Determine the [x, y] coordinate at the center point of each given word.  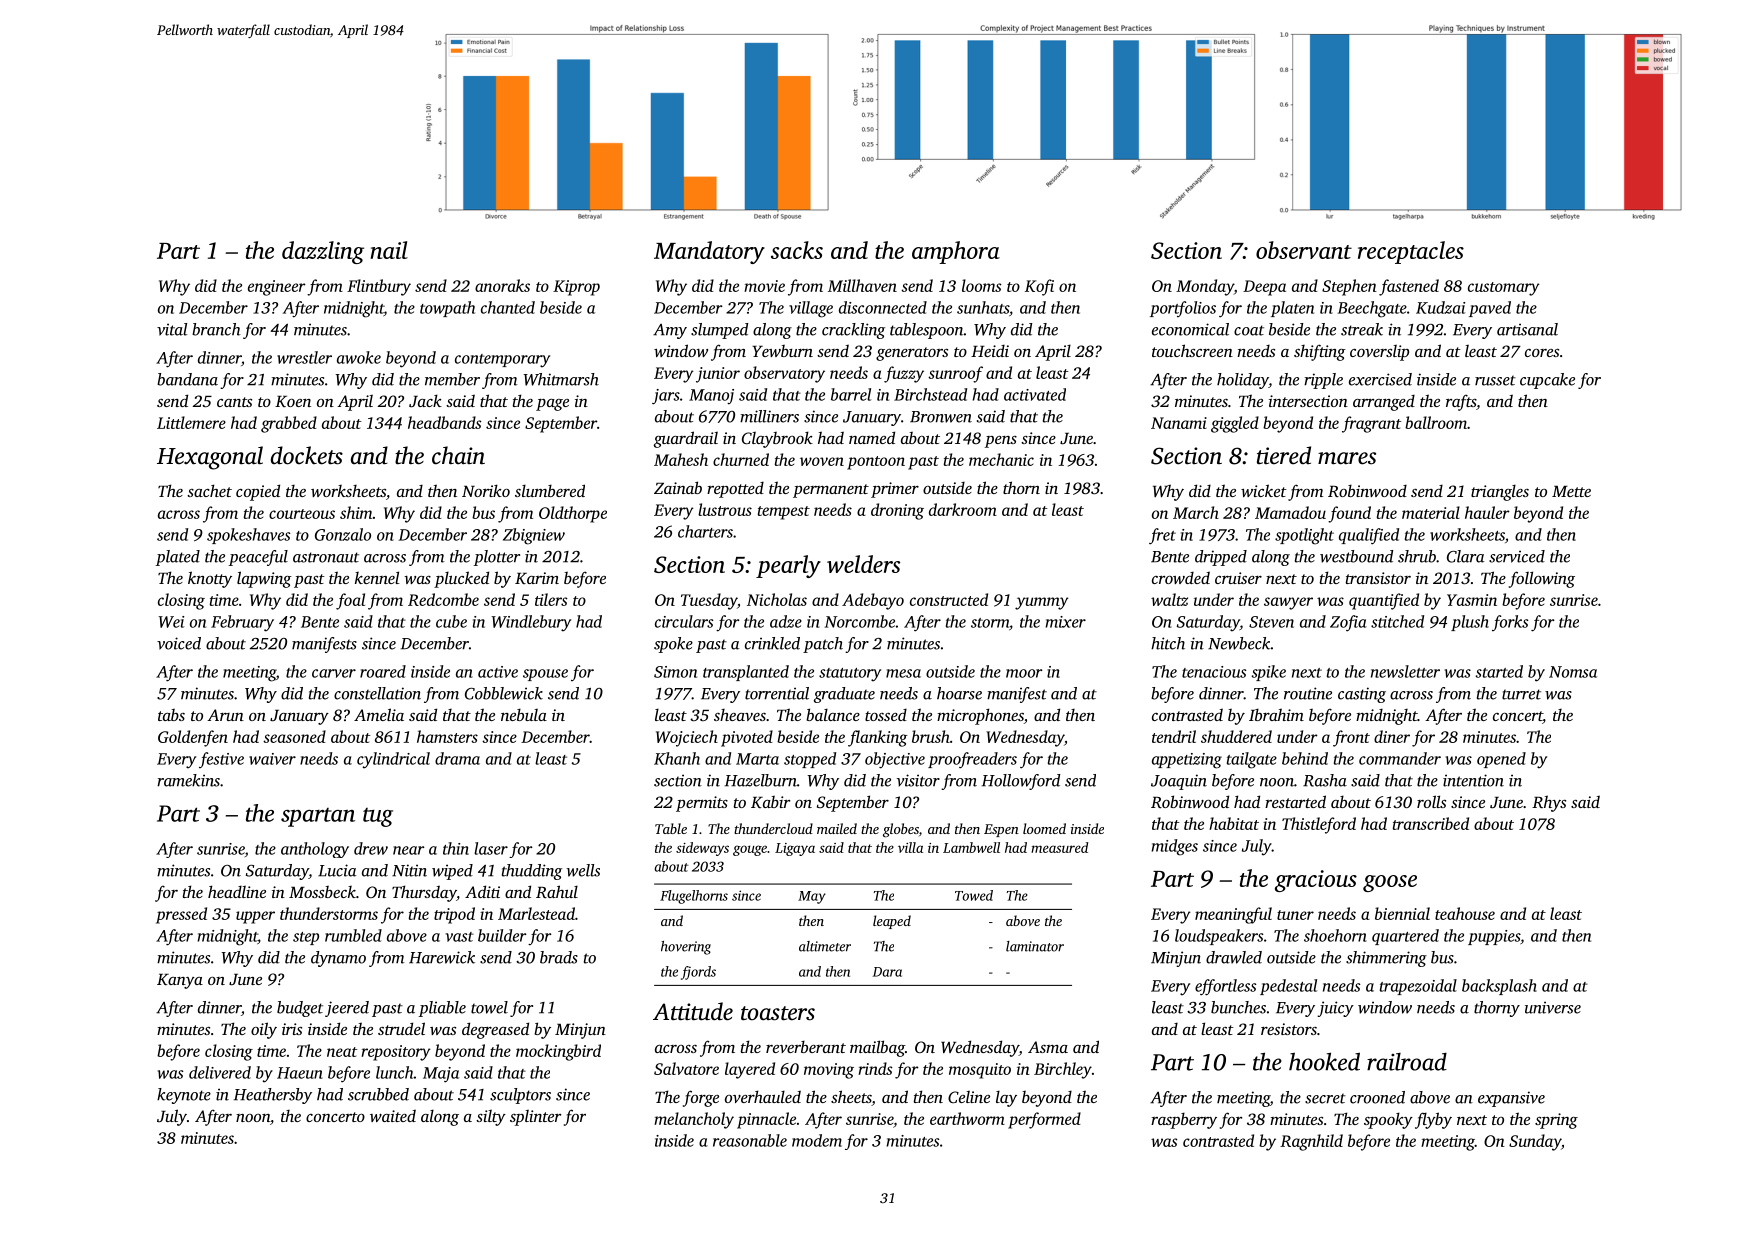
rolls [1431, 801]
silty [491, 1117]
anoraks [502, 285]
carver [334, 673]
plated [178, 558]
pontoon [876, 463]
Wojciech [687, 738]
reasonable [750, 1140]
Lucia [337, 870]
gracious [1316, 881]
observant [1304, 250]
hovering [686, 948]
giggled [1235, 424]
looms [982, 285]
